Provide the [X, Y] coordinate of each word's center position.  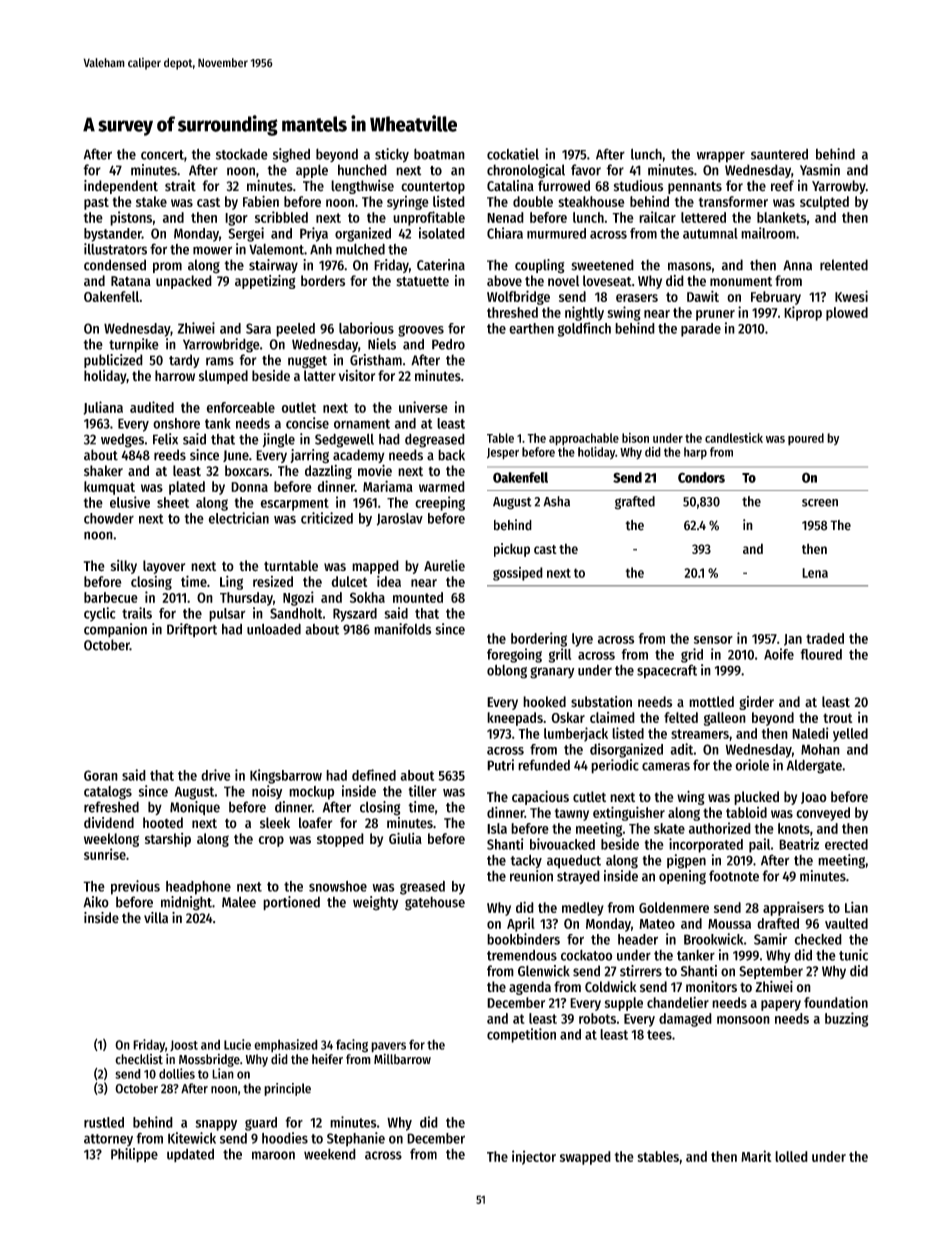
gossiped [518, 574]
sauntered [779, 154]
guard [261, 1124]
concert [162, 155]
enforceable [241, 407]
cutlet [589, 796]
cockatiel [513, 154]
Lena [815, 573]
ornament [362, 424]
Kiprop [803, 313]
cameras [666, 766]
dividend [109, 823]
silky [123, 567]
